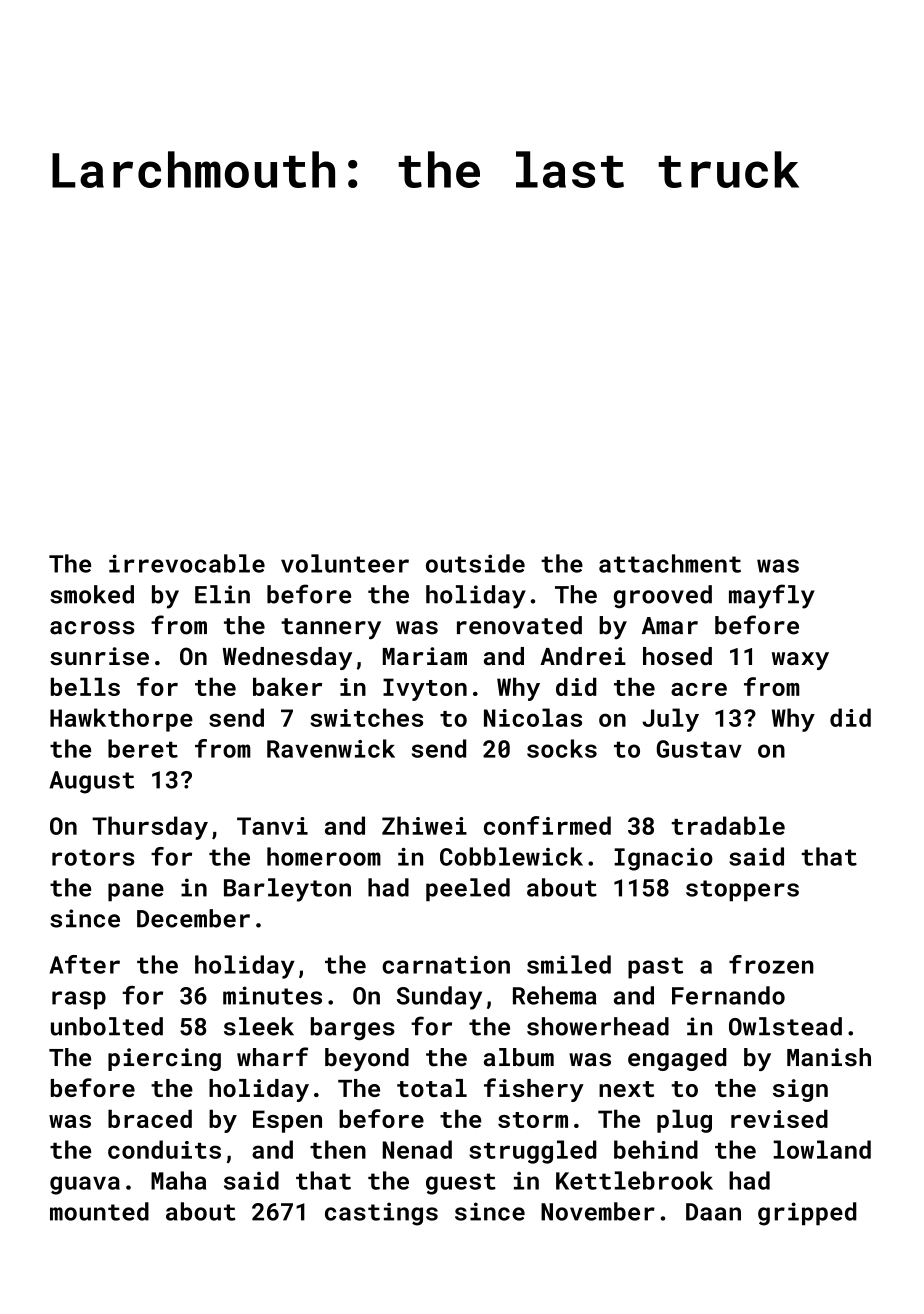 The width and height of the screenshot is (924, 1314). Describe the element at coordinates (178, 1180) in the screenshot. I see `Maha` at that location.
